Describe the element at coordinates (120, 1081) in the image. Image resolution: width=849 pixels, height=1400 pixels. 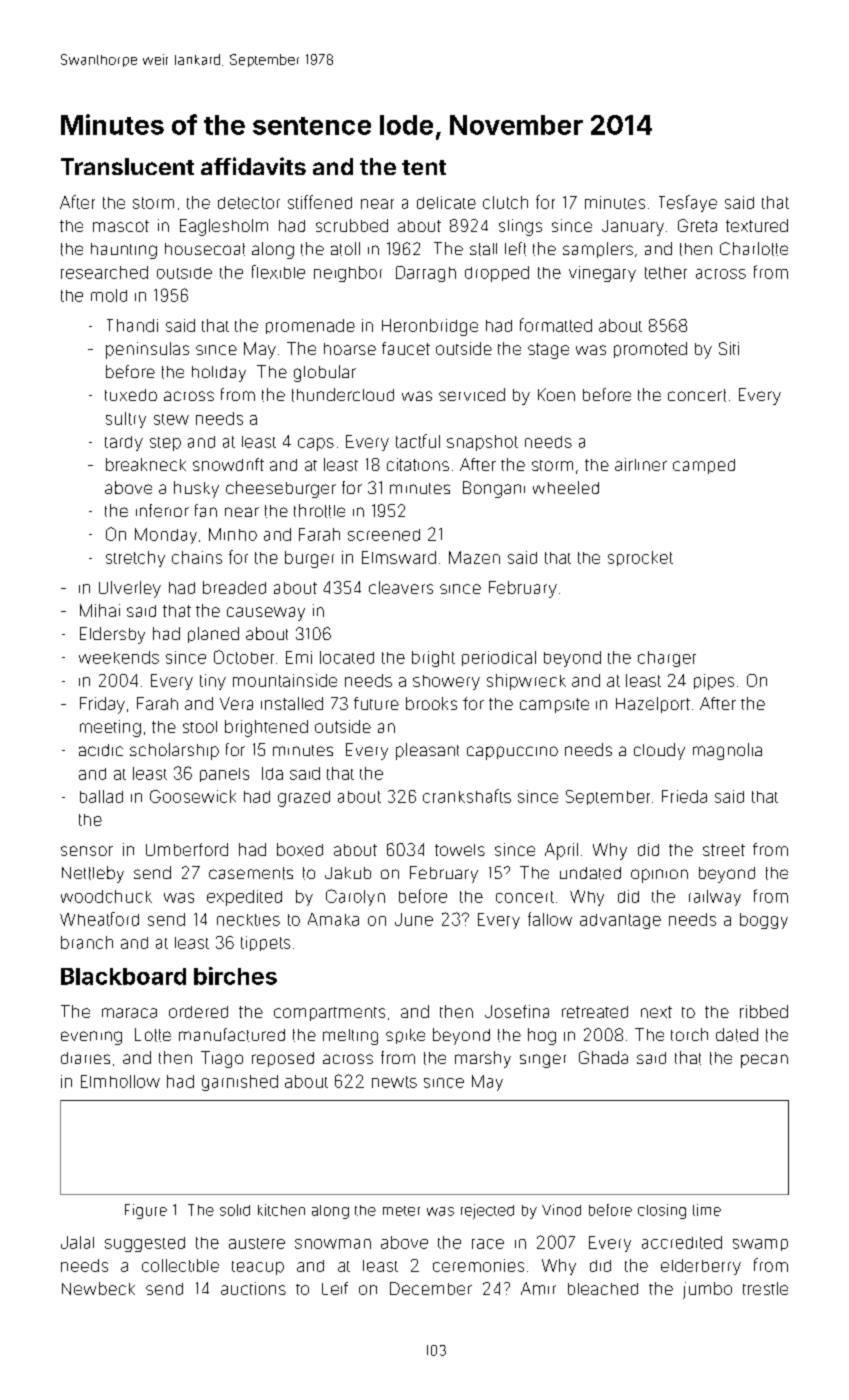
I see `Elmhollow` at that location.
